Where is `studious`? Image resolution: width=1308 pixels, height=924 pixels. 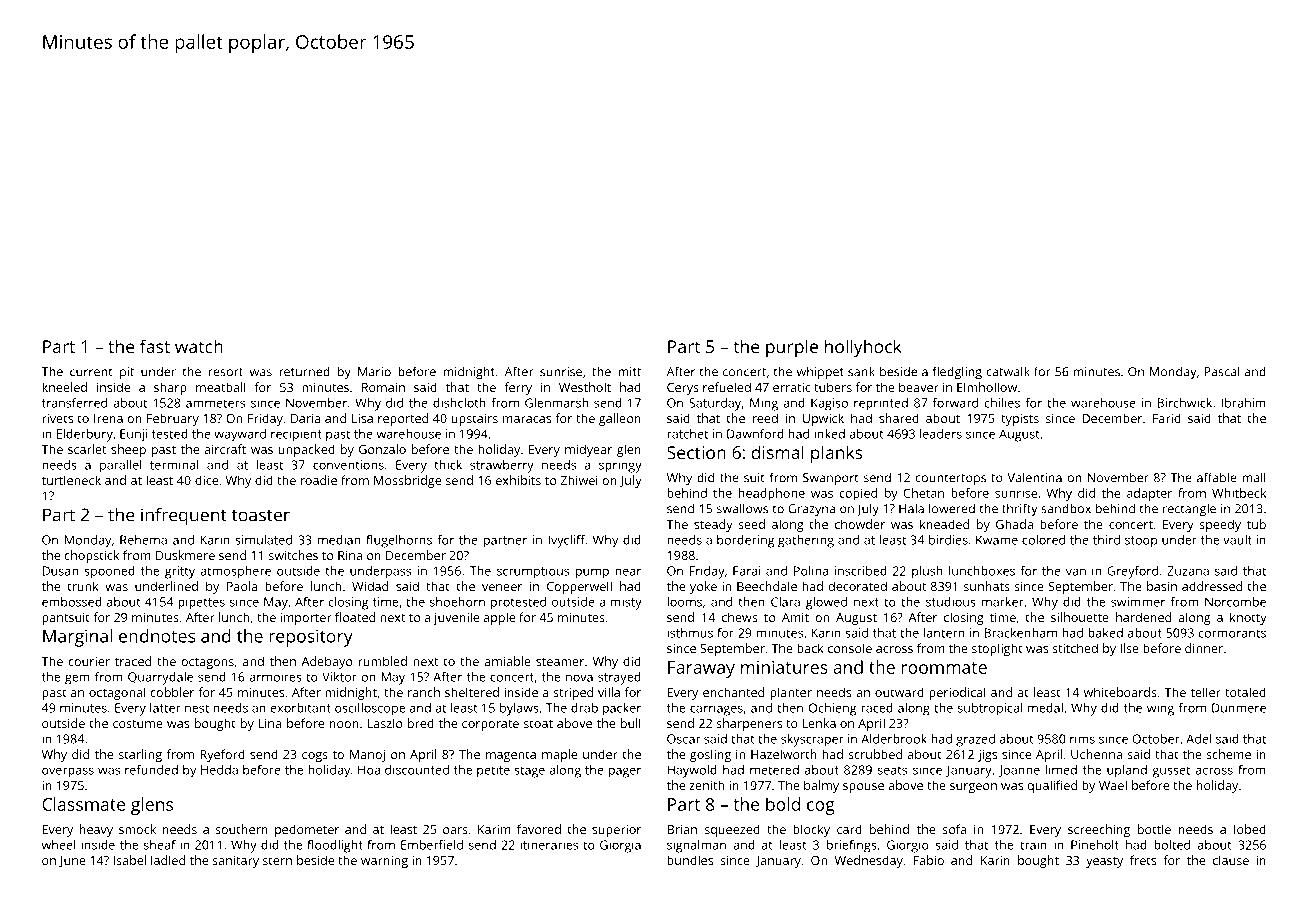 studious is located at coordinates (951, 602).
